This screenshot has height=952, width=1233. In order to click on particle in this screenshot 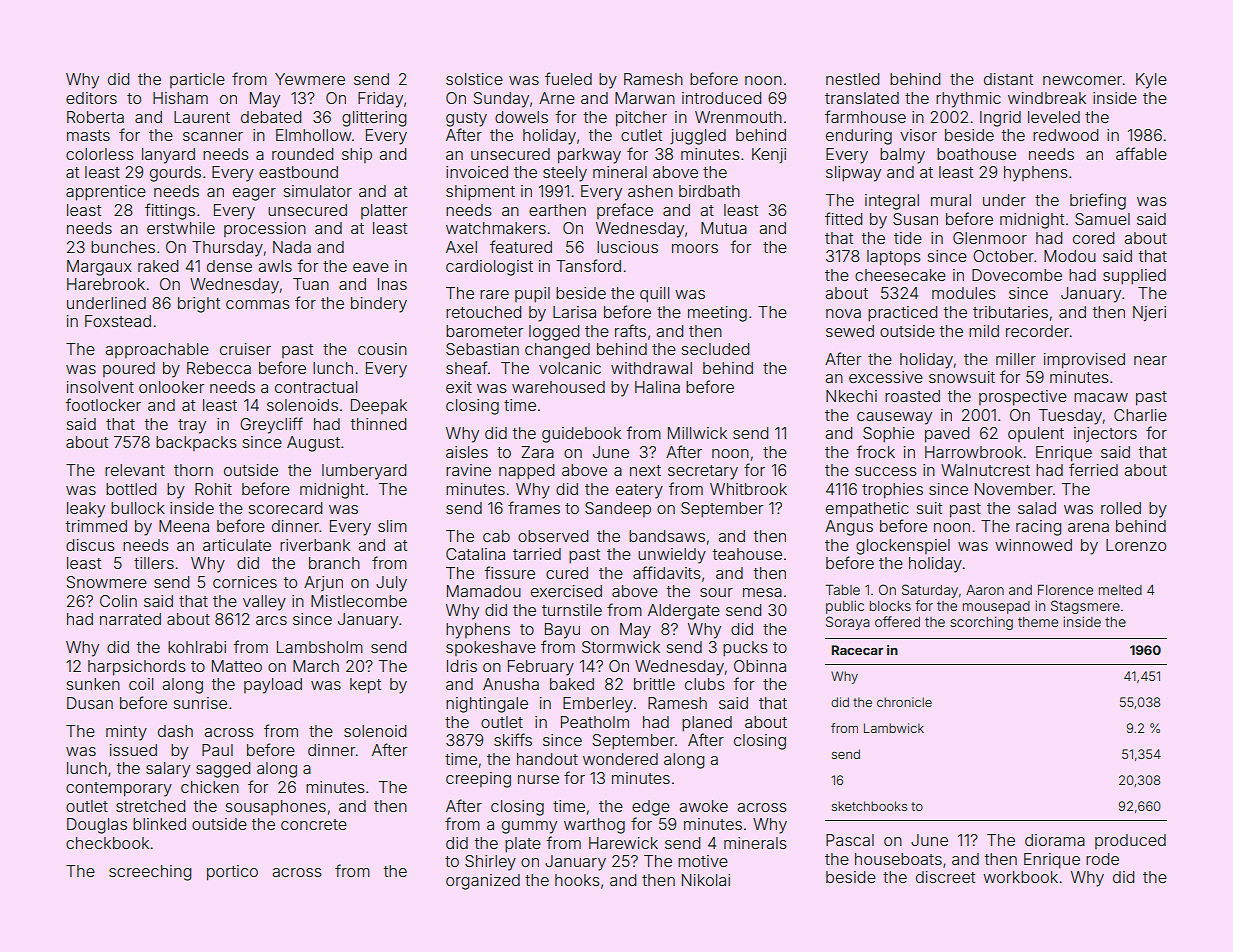, I will do `click(197, 80)`.
